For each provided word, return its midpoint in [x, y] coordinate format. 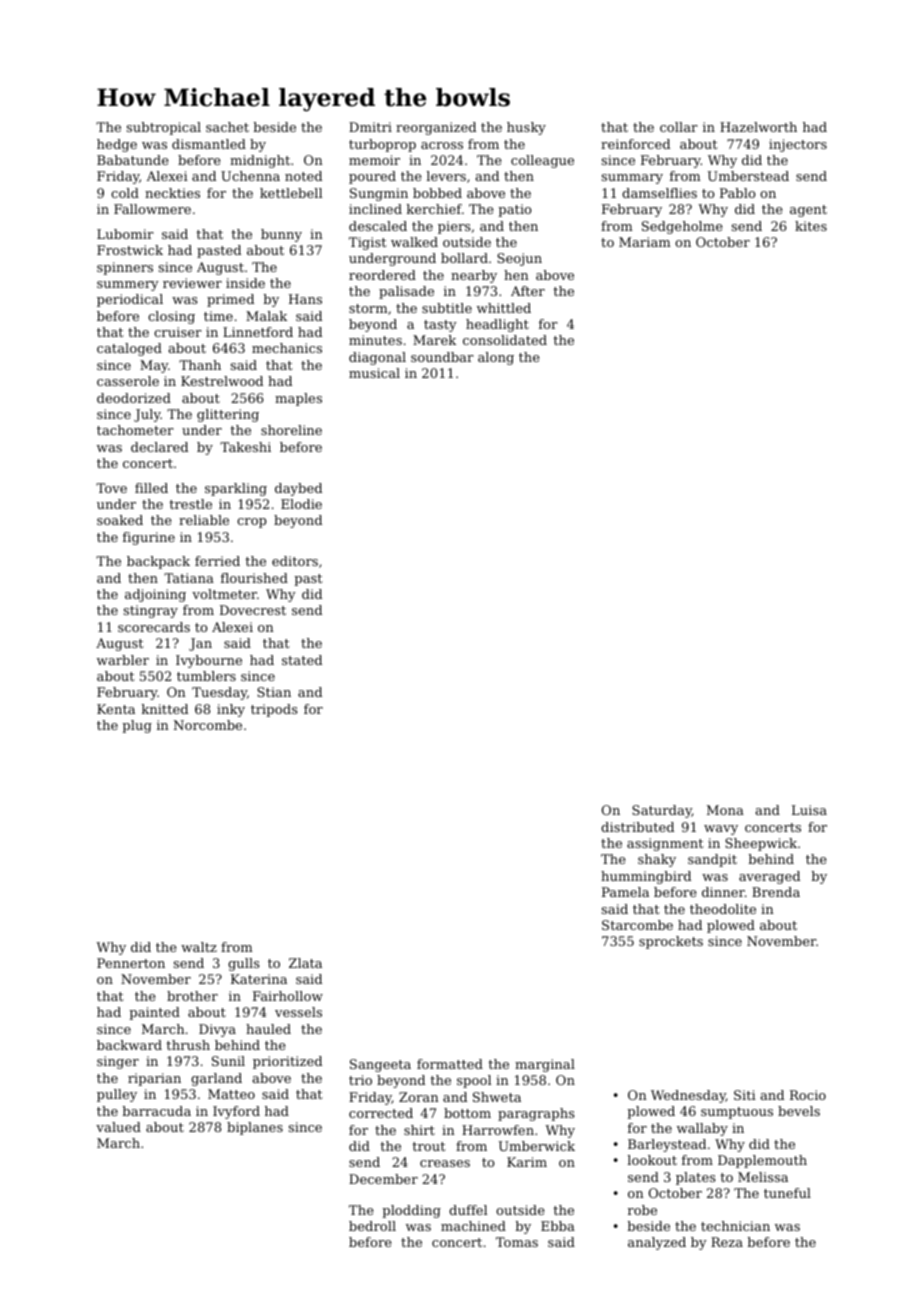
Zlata [305, 963]
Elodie [301, 504]
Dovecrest [253, 610]
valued [118, 1127]
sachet [227, 127]
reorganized [436, 128]
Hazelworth [758, 127]
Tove [111, 488]
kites [811, 226]
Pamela [625, 892]
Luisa [809, 810]
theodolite [723, 909]
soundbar [442, 357]
